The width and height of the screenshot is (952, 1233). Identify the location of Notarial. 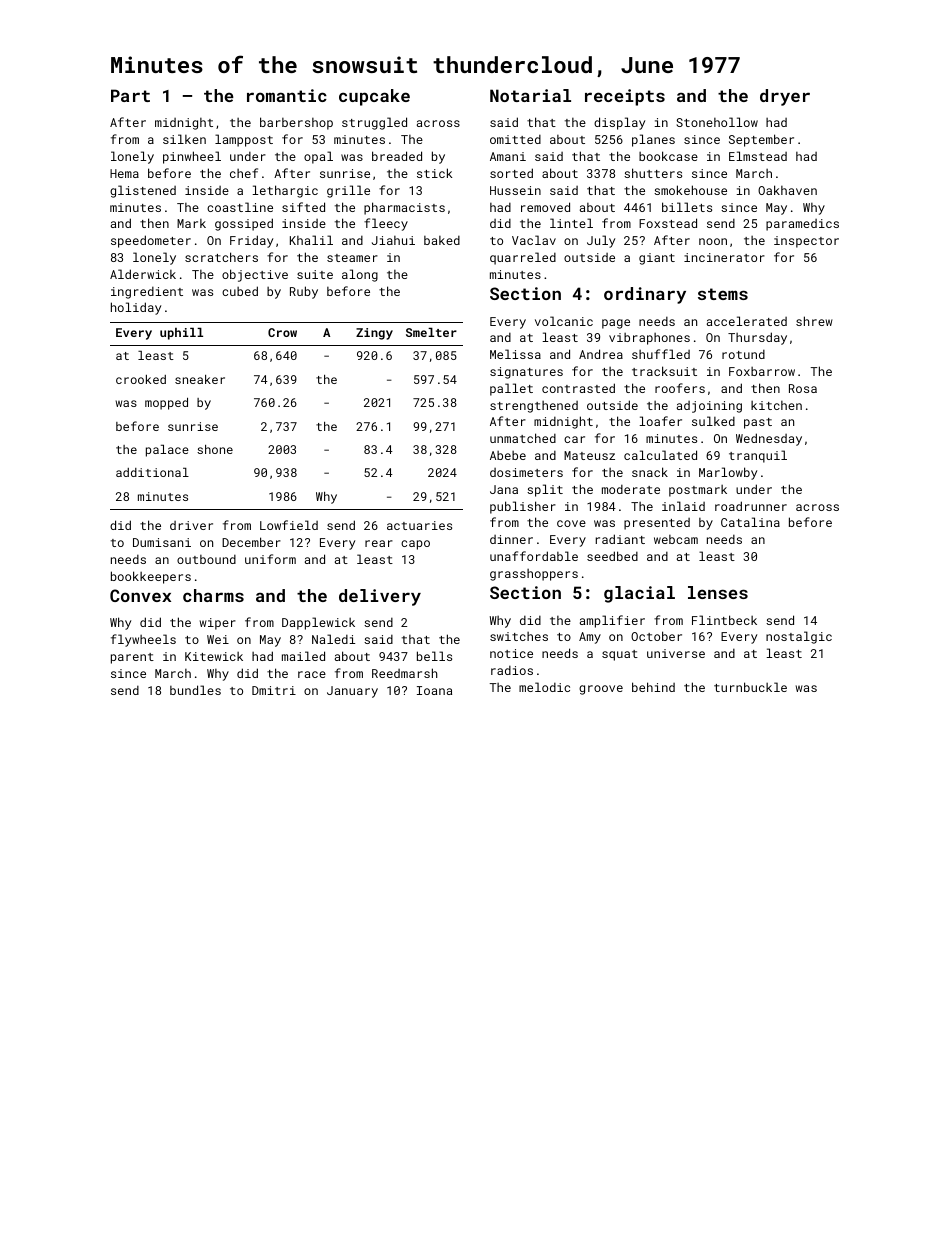
(530, 95).
